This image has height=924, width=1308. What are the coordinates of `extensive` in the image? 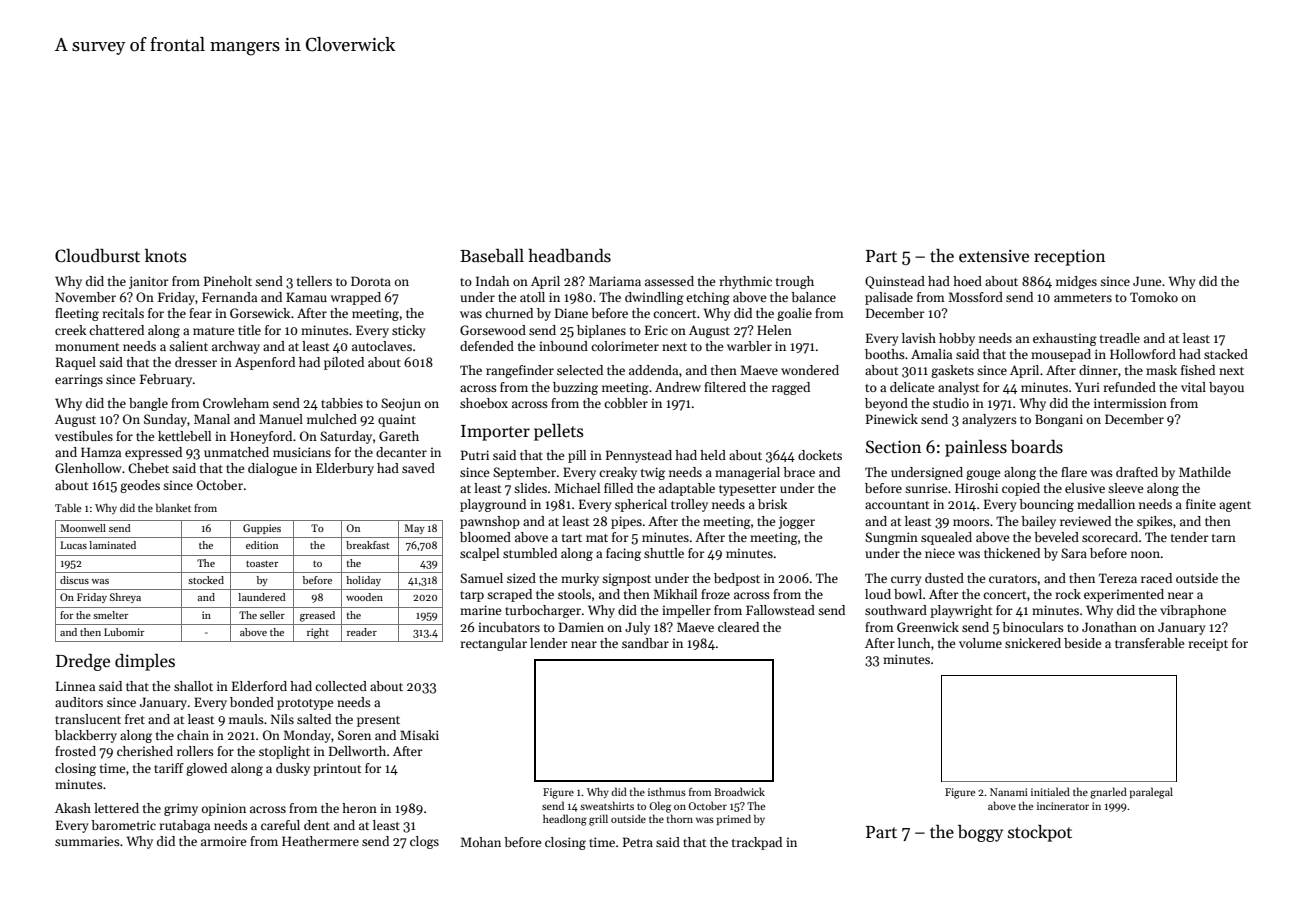 It's located at (994, 256).
